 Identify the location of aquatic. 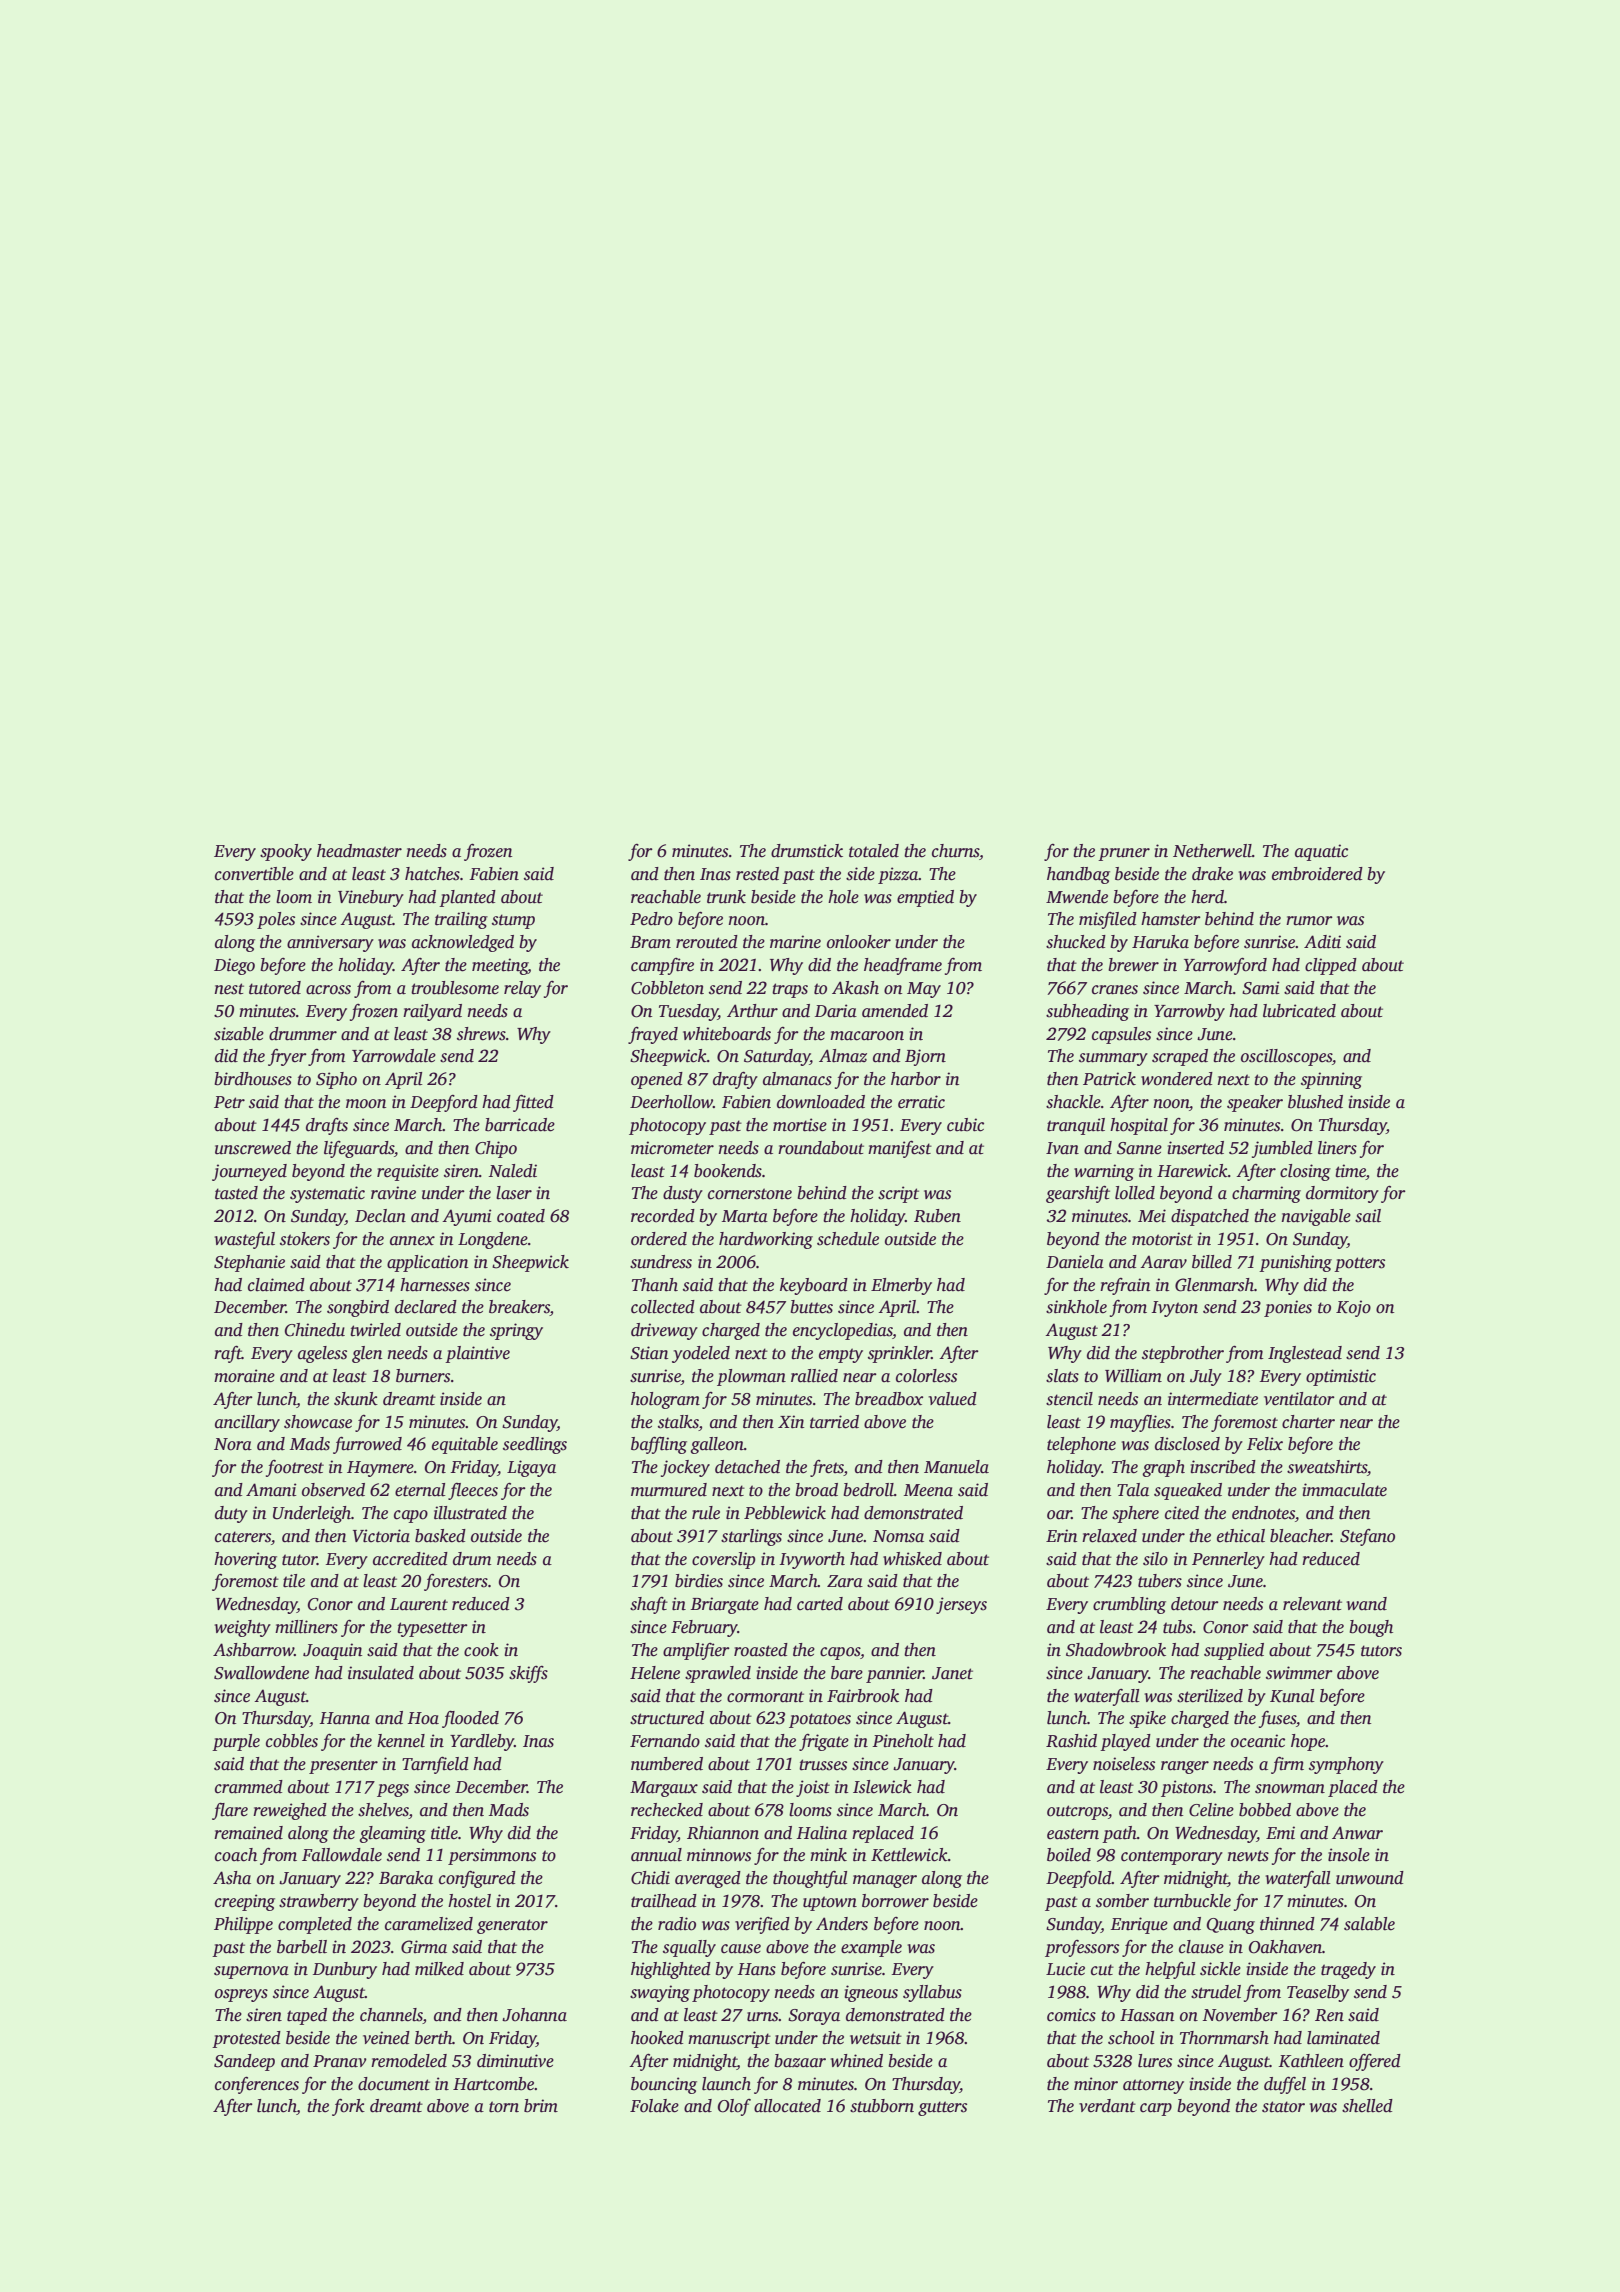
(1321, 852).
